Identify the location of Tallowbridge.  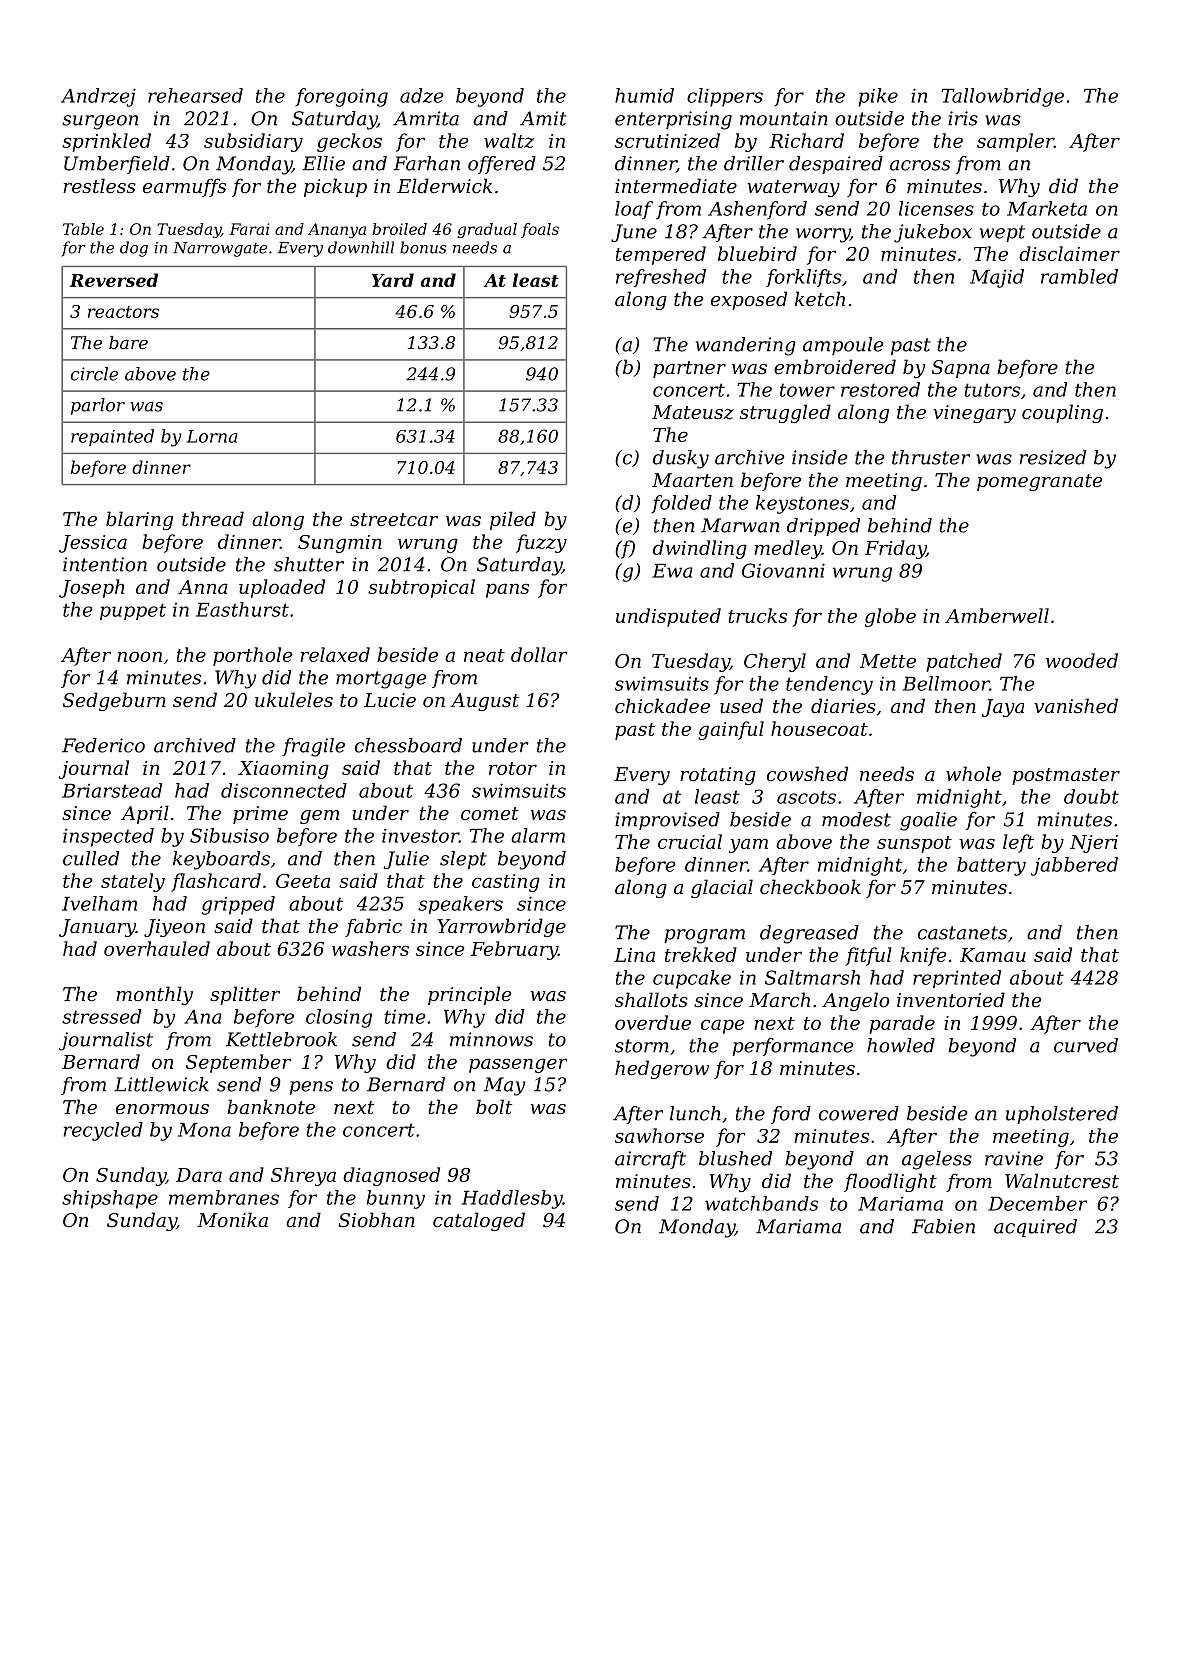
(1002, 97).
